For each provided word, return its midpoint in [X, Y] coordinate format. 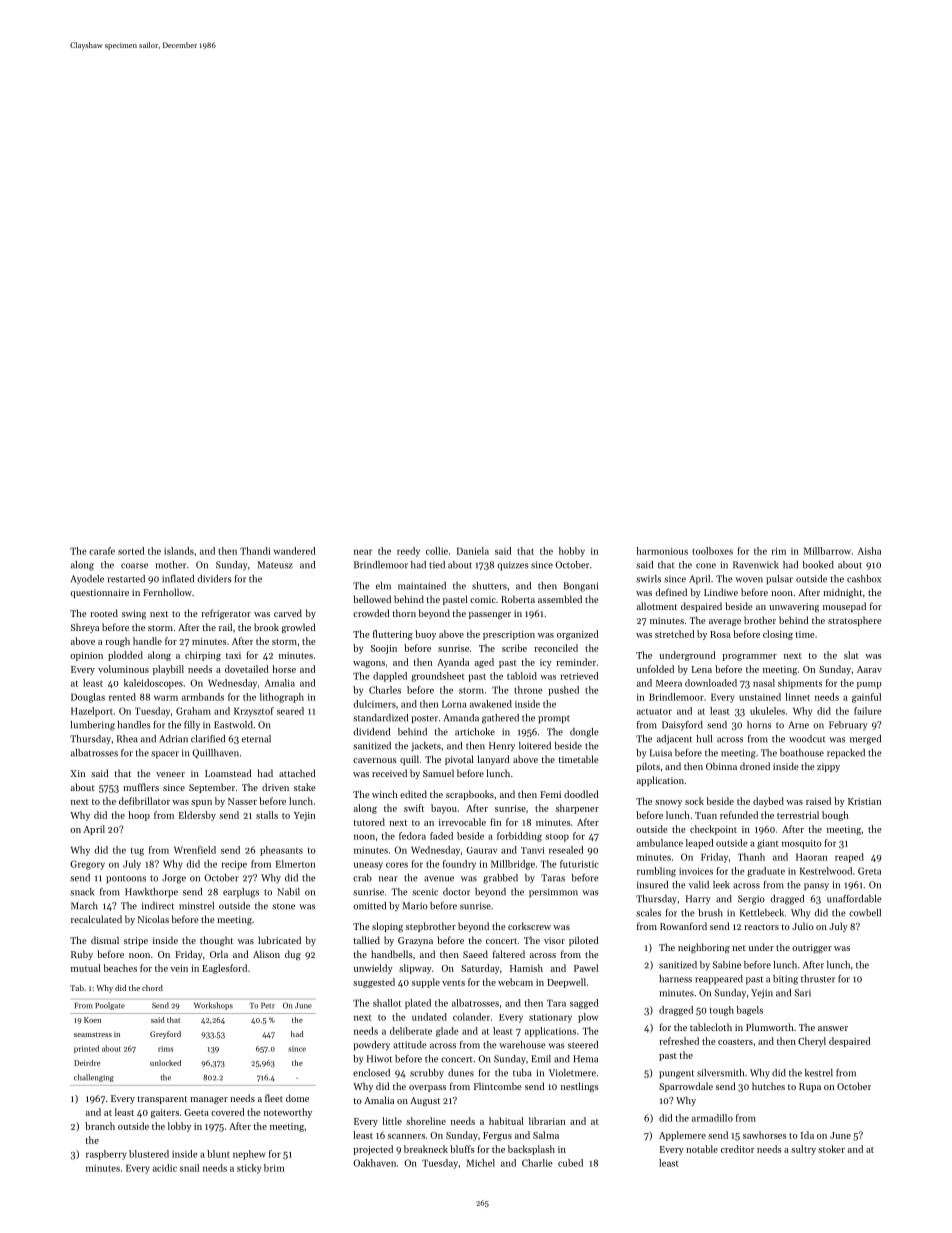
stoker [831, 1149]
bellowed [372, 599]
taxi [233, 655]
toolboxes [712, 551]
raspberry [106, 1155]
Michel [480, 1163]
